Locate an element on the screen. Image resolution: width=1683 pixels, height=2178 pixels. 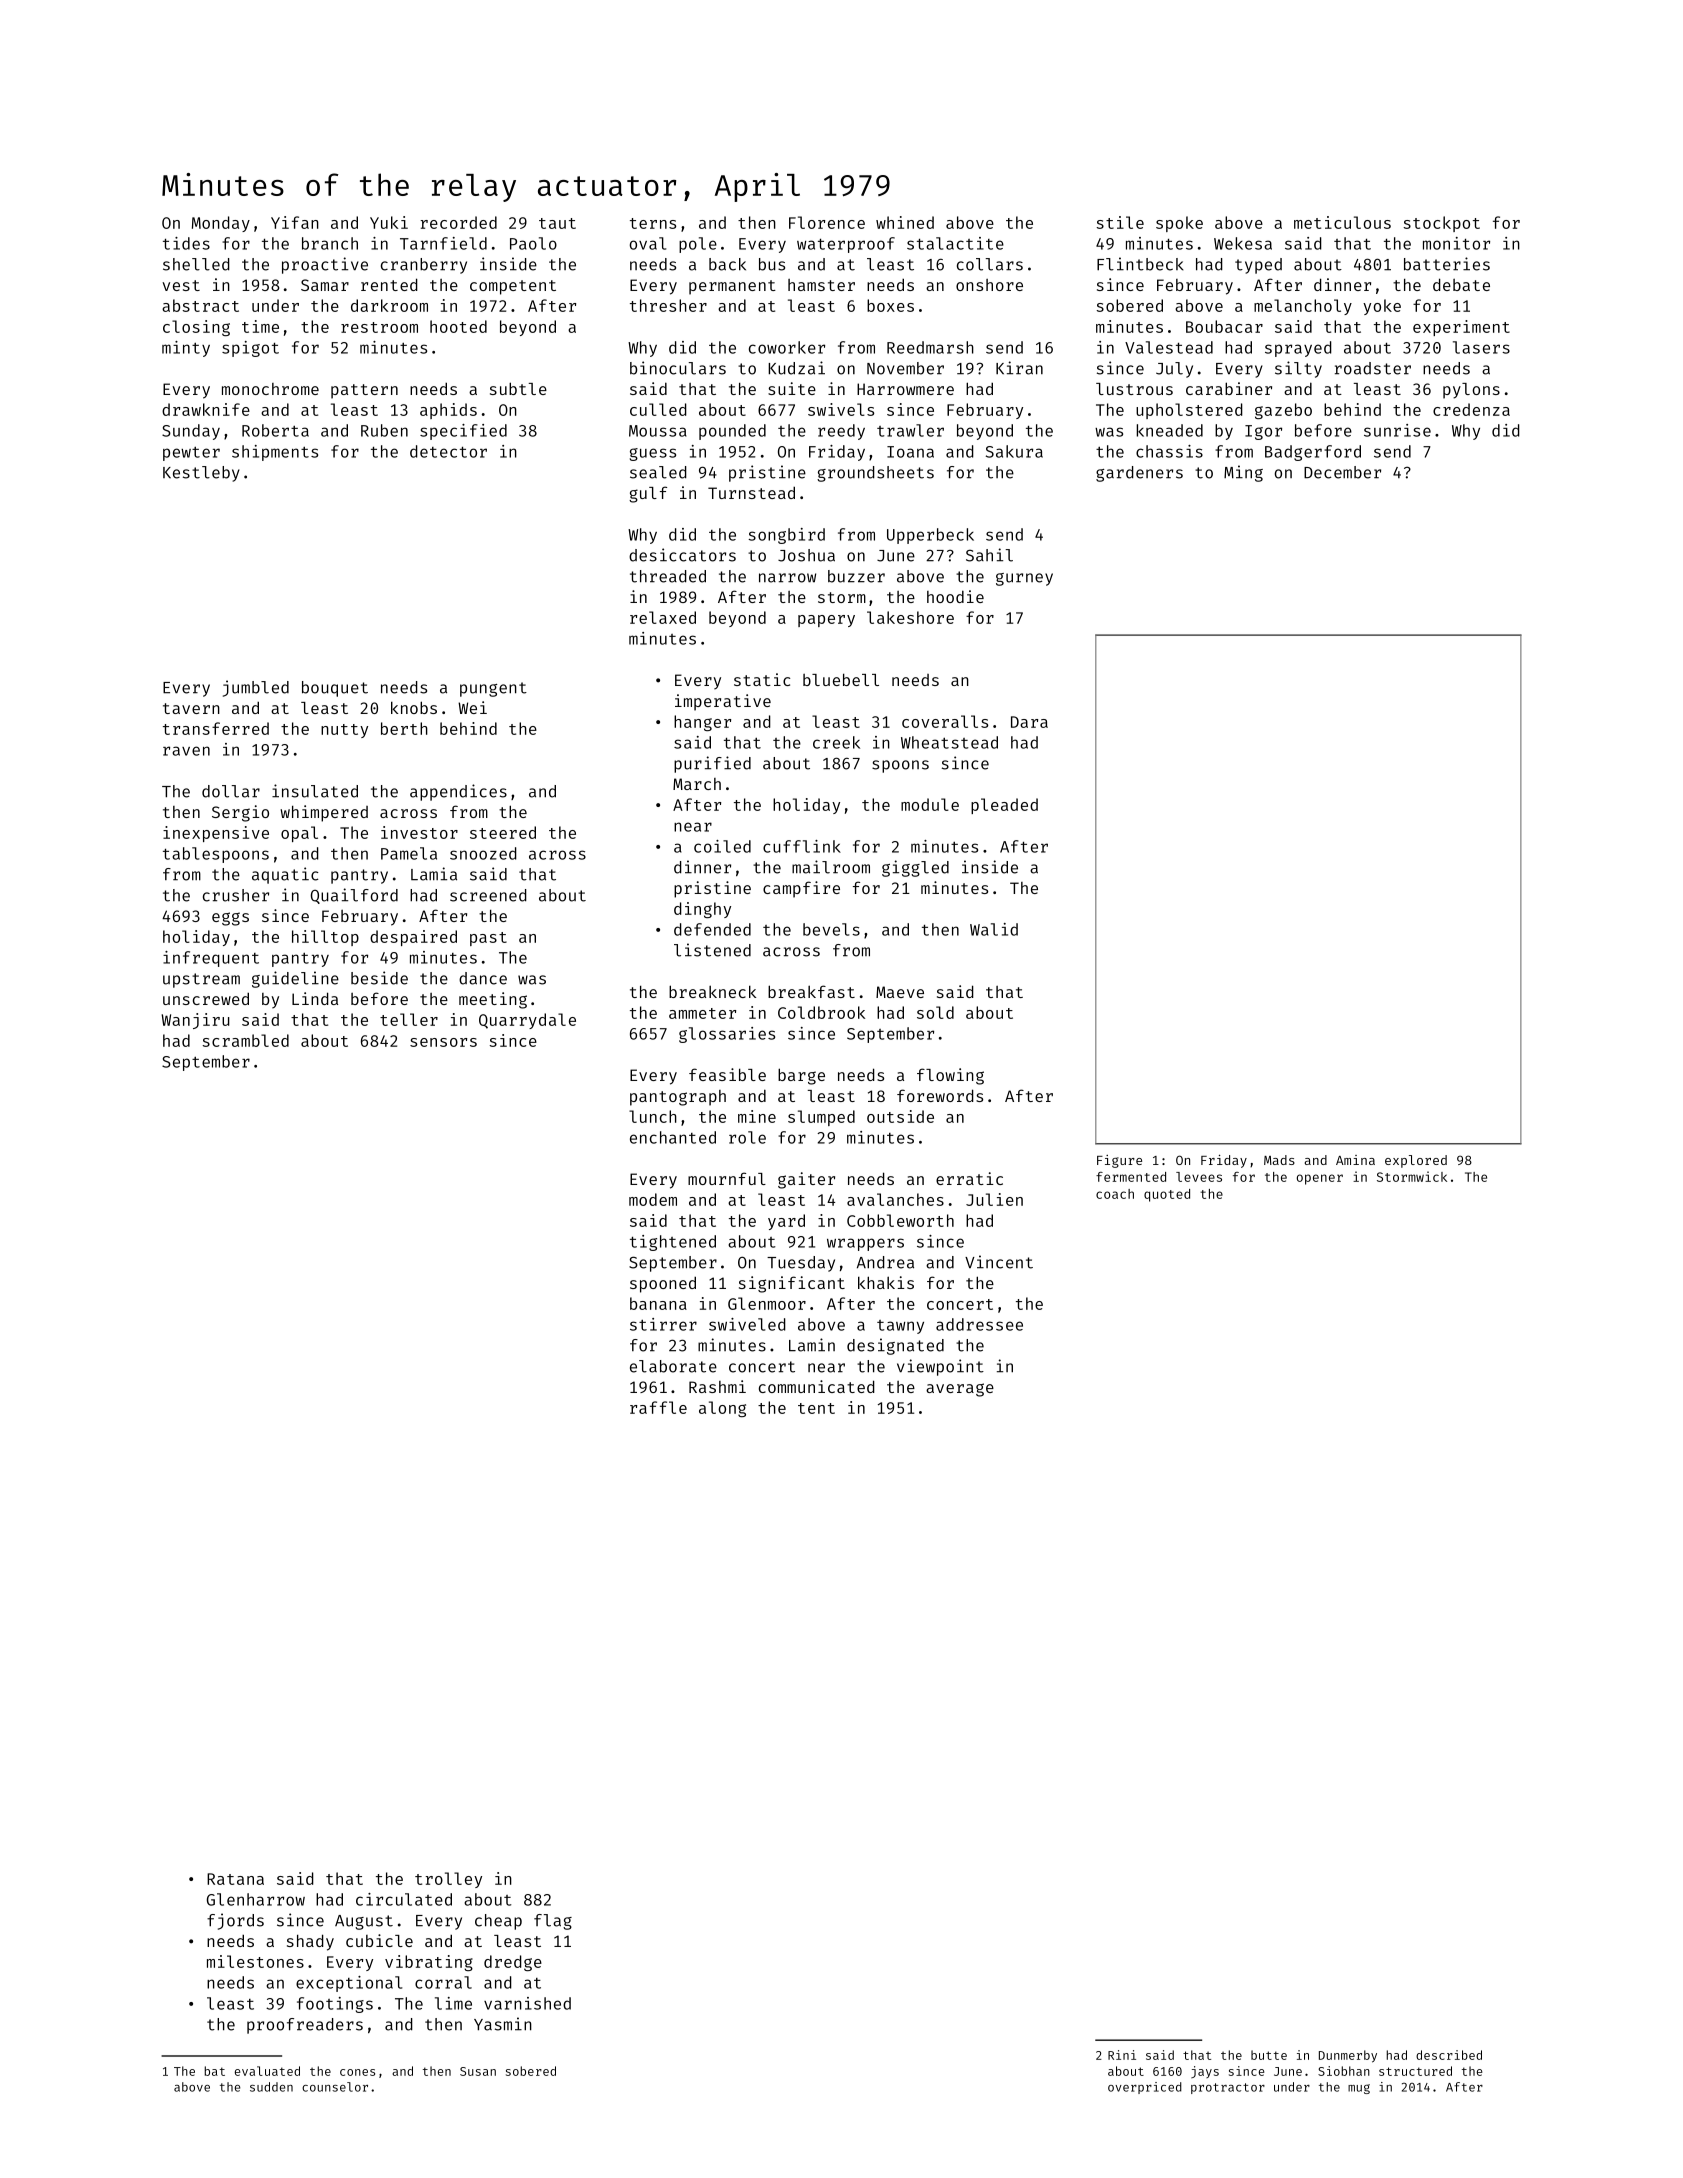
erratic is located at coordinates (969, 1178).
